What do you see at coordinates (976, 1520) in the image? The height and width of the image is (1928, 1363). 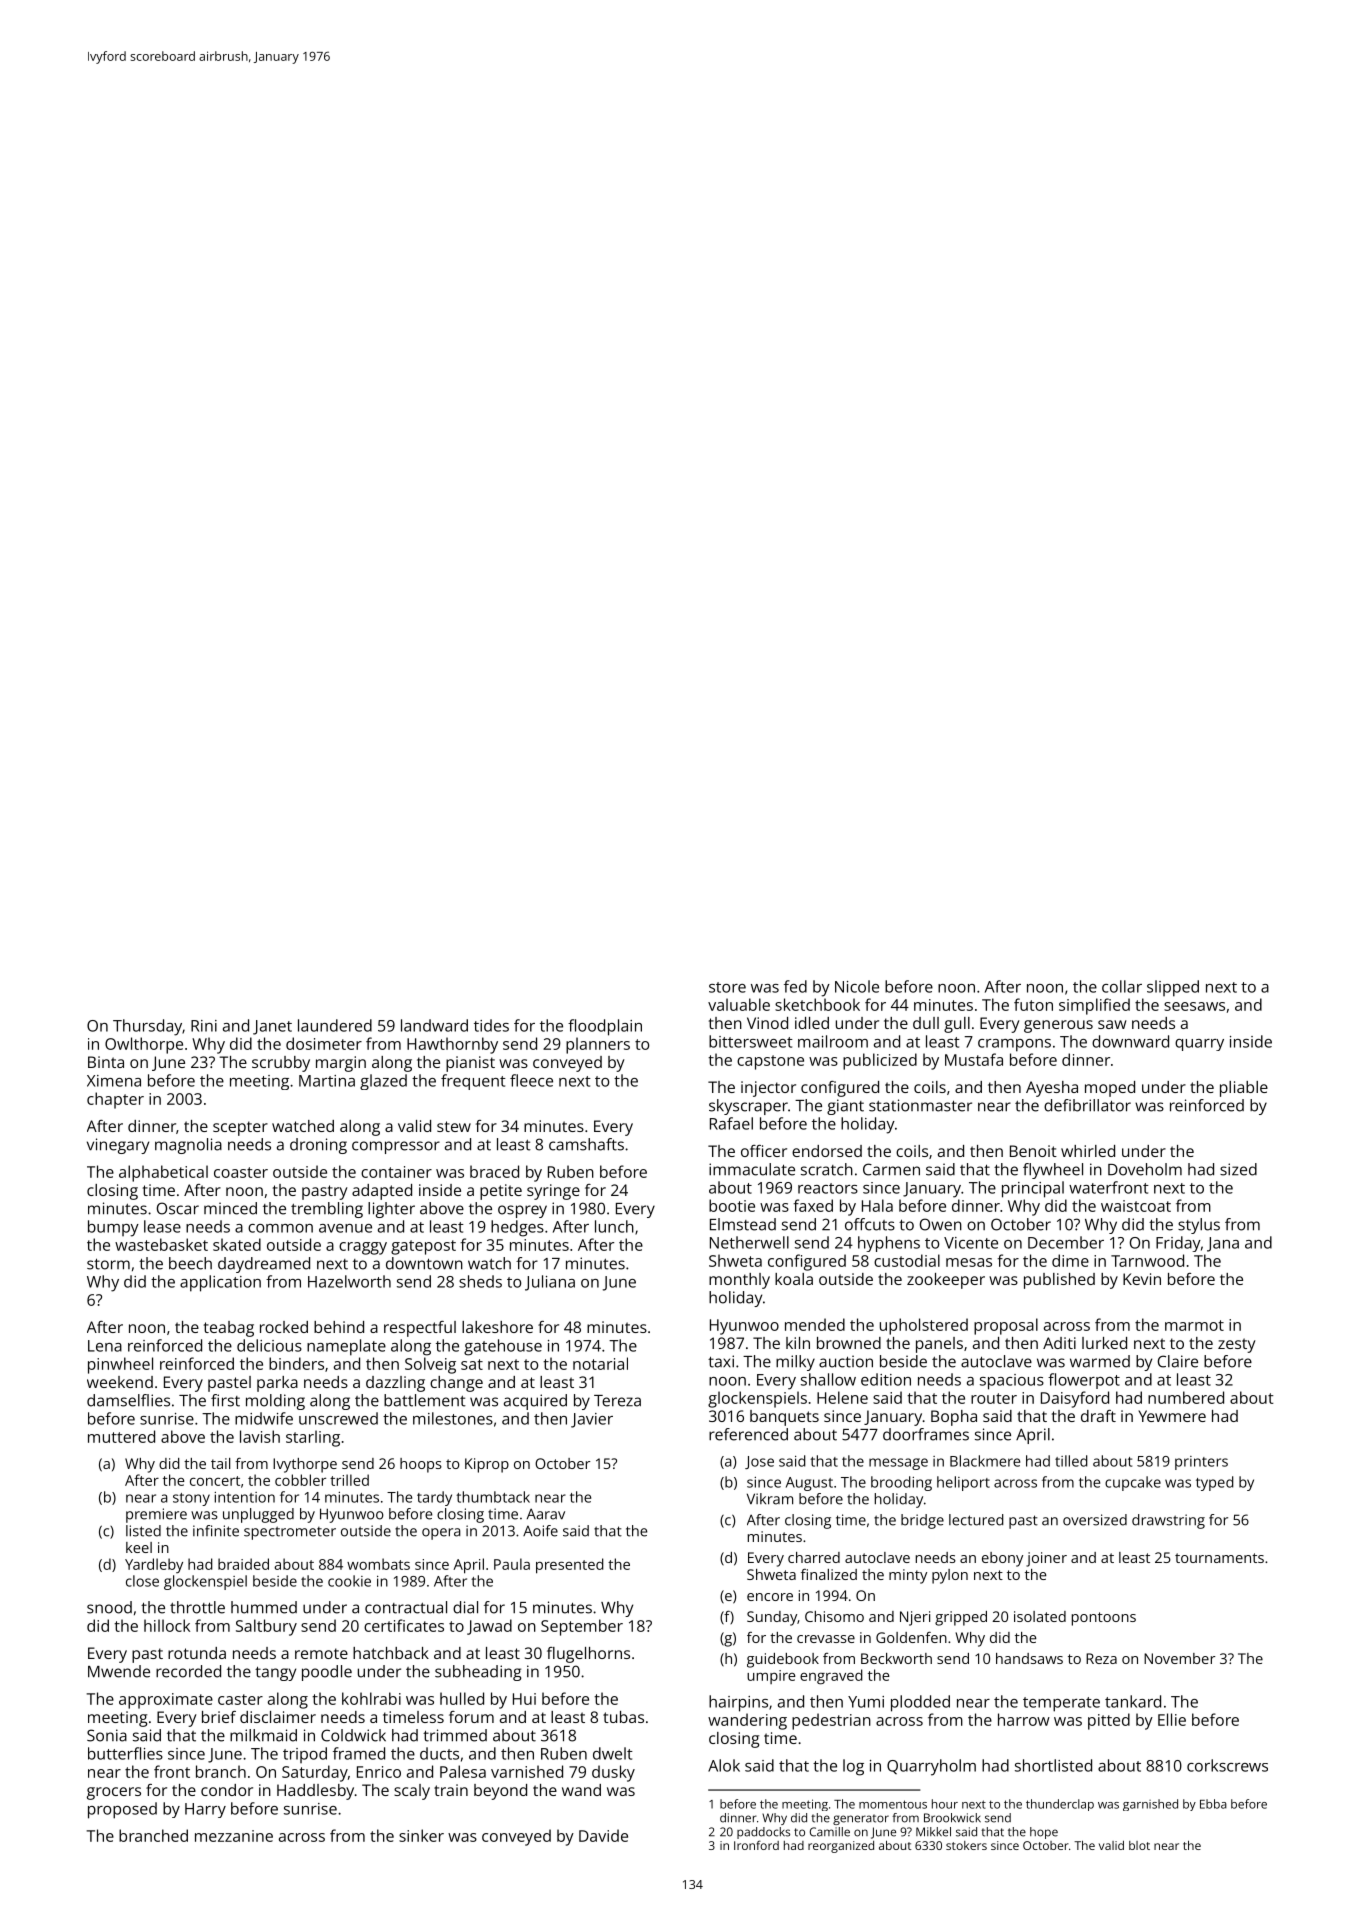 I see `lectured` at bounding box center [976, 1520].
